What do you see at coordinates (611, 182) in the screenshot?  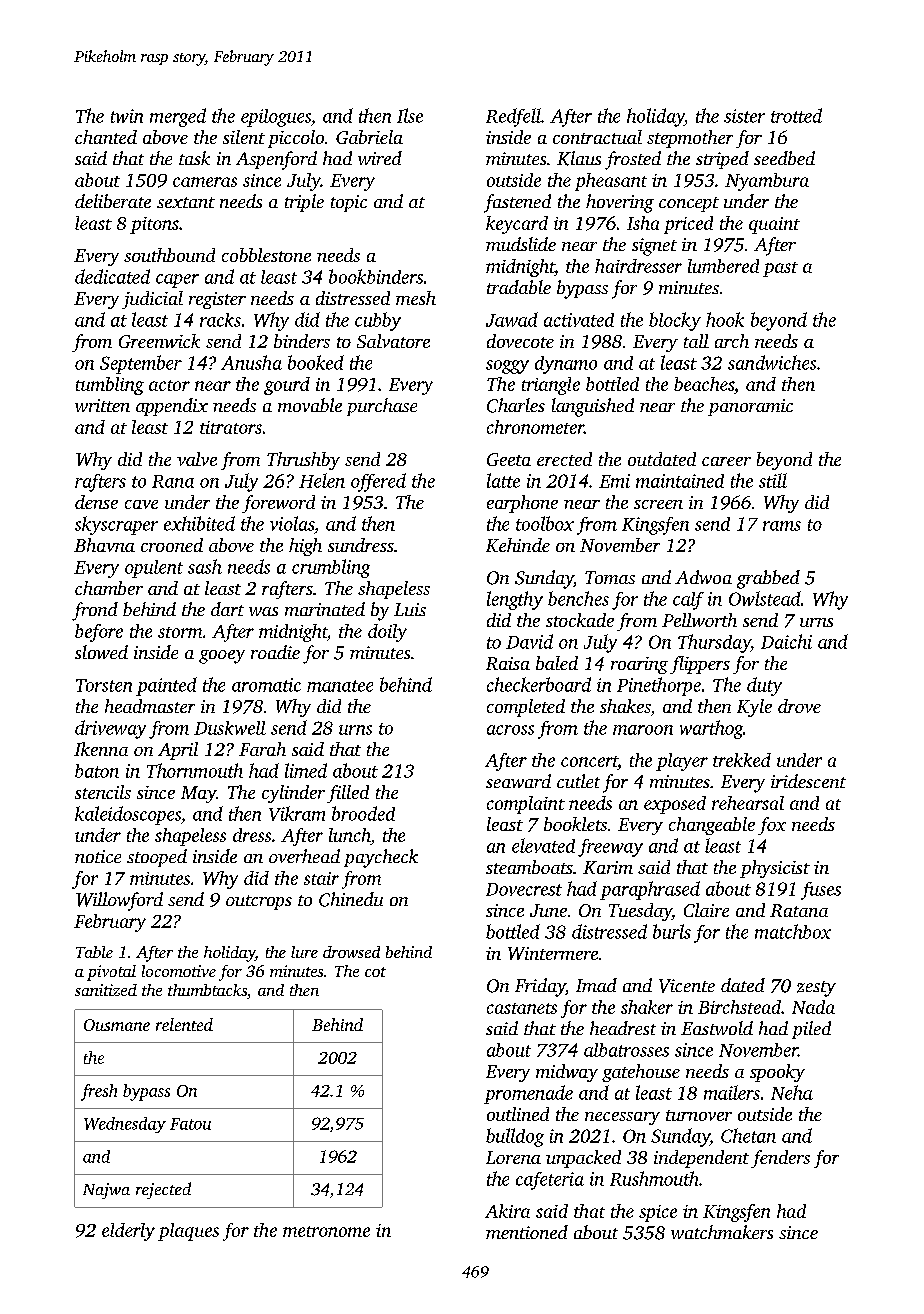 I see `pheasant` at bounding box center [611, 182].
